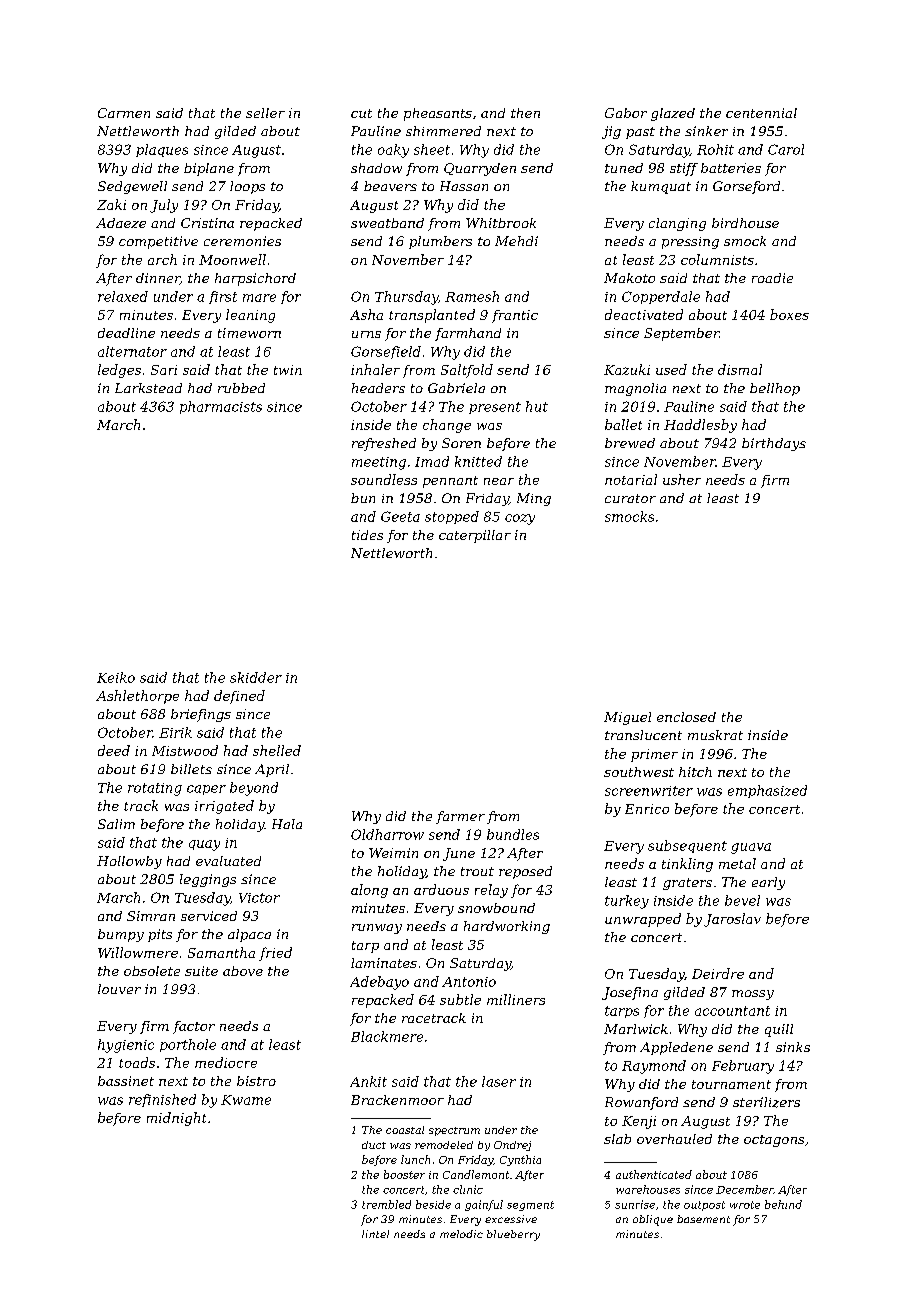 The image size is (908, 1316). What do you see at coordinates (742, 900) in the screenshot?
I see `bevel` at bounding box center [742, 900].
